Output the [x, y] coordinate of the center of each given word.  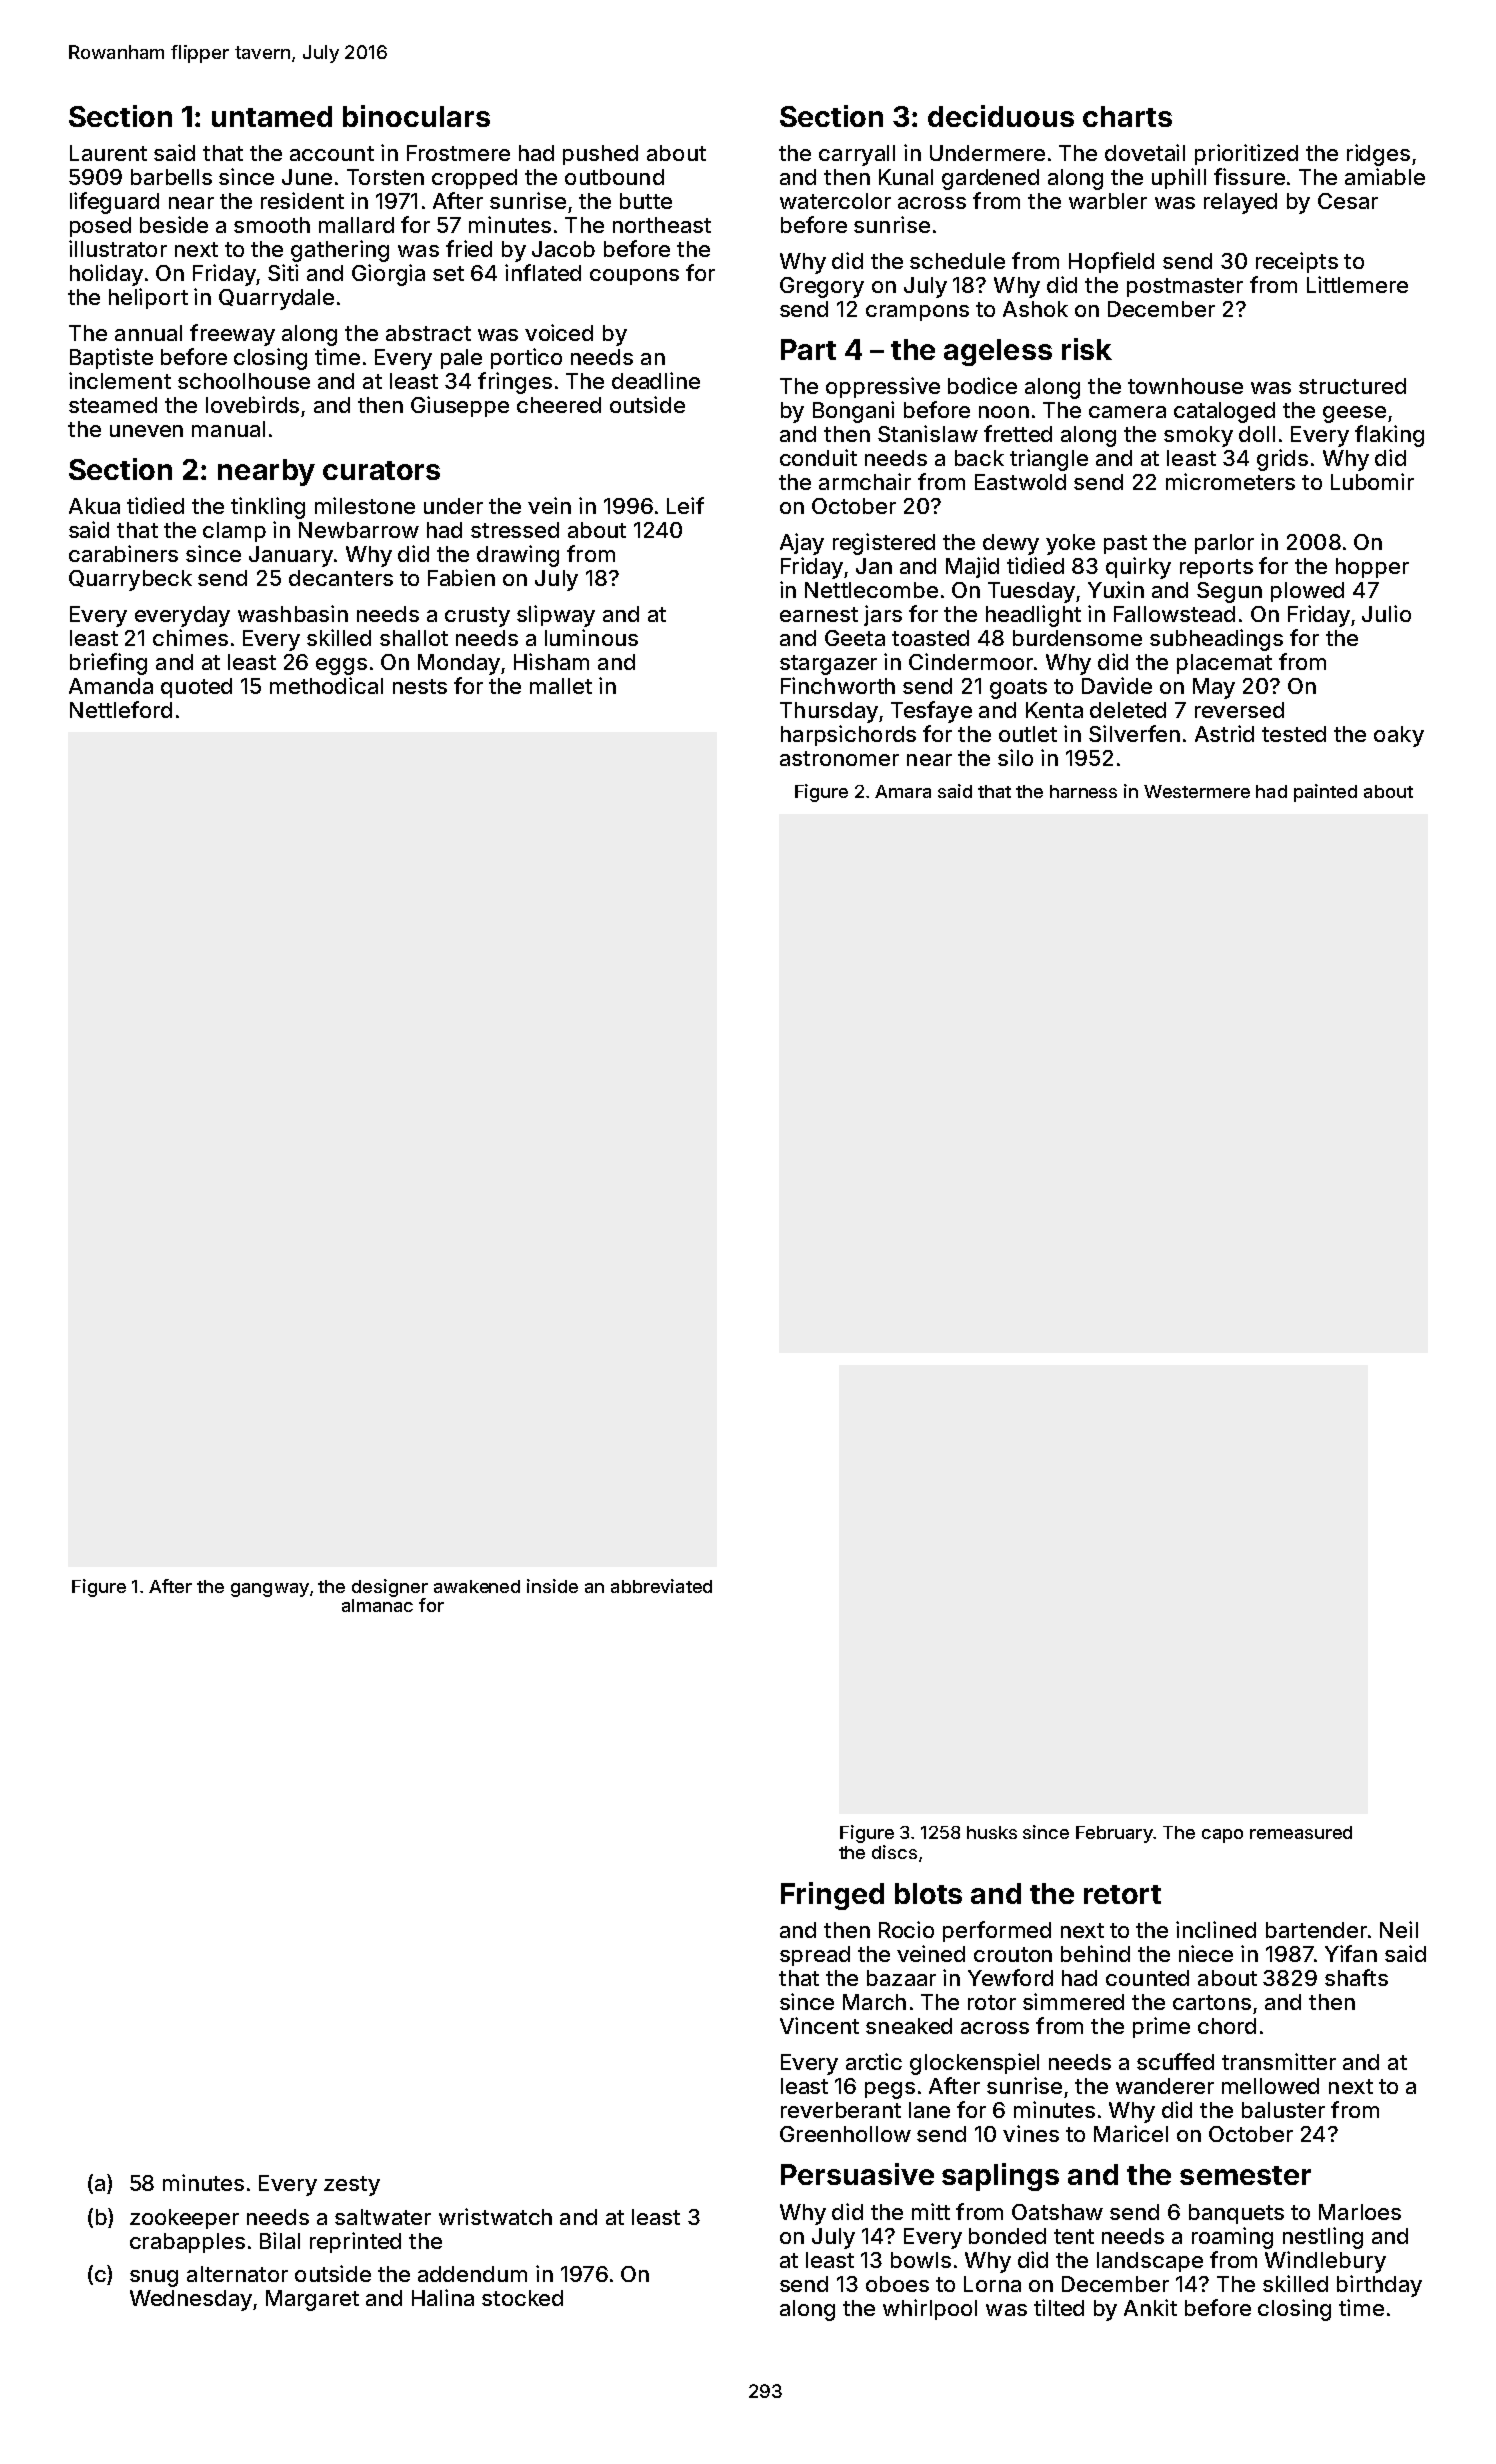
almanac [377, 1605]
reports [1216, 568]
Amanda [111, 686]
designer [390, 1588]
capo [1222, 1836]
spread [815, 1956]
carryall [857, 155]
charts [1127, 116]
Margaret [312, 2300]
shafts [1356, 1977]
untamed [272, 116]
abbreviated [661, 1586]
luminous [591, 637]
